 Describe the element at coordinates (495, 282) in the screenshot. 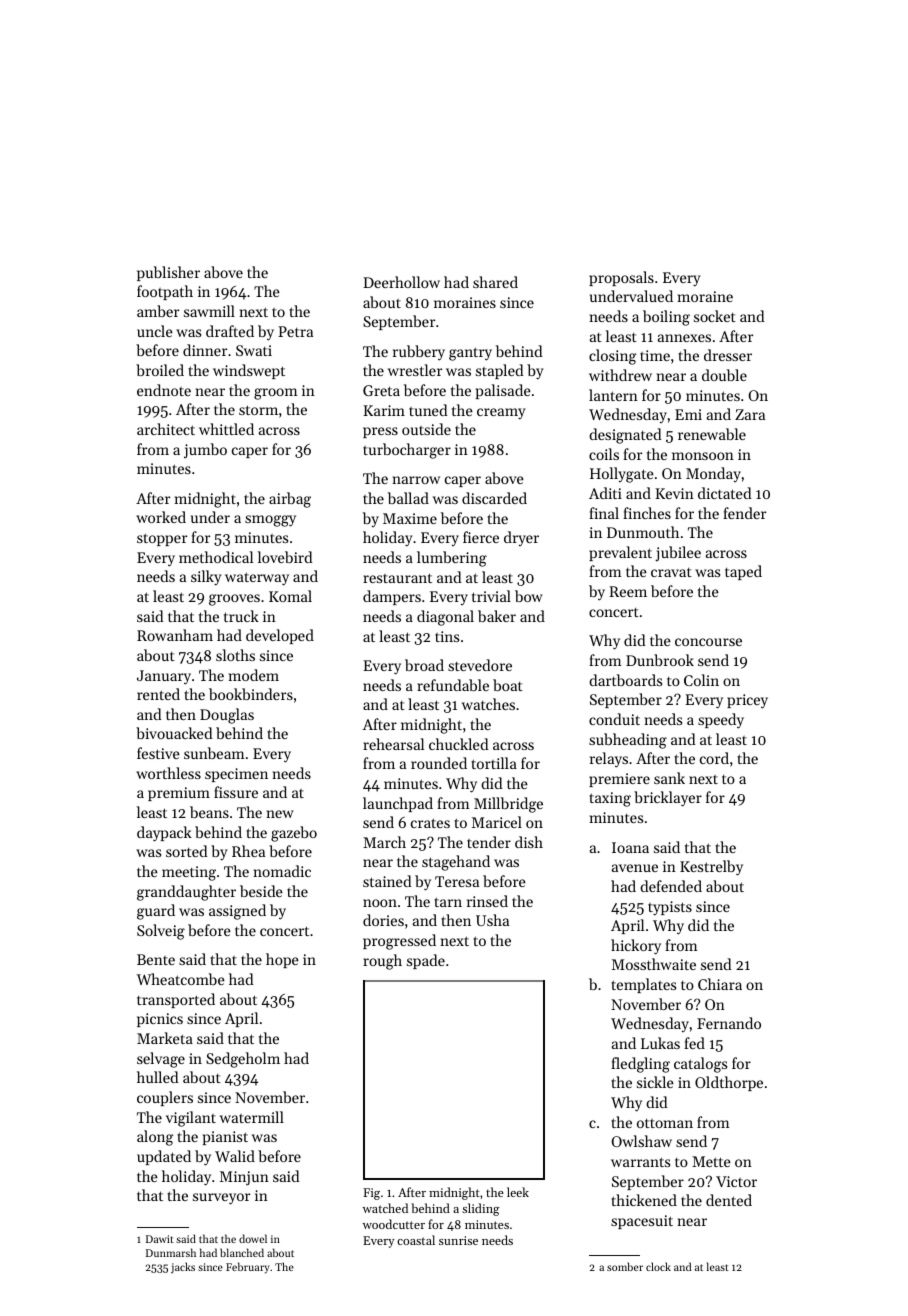

I see `shared` at that location.
